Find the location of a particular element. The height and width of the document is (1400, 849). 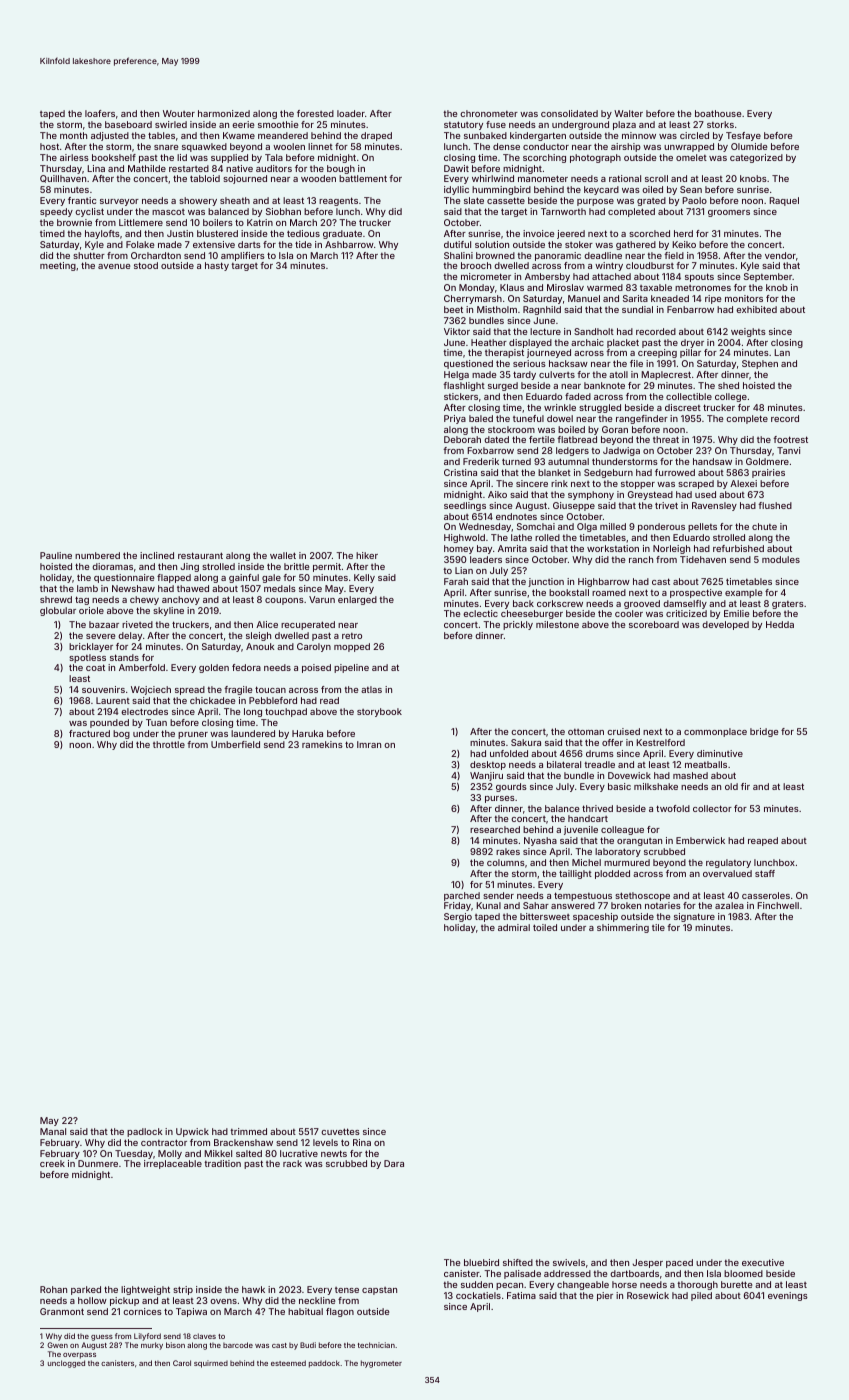

Dara is located at coordinates (394, 1163).
